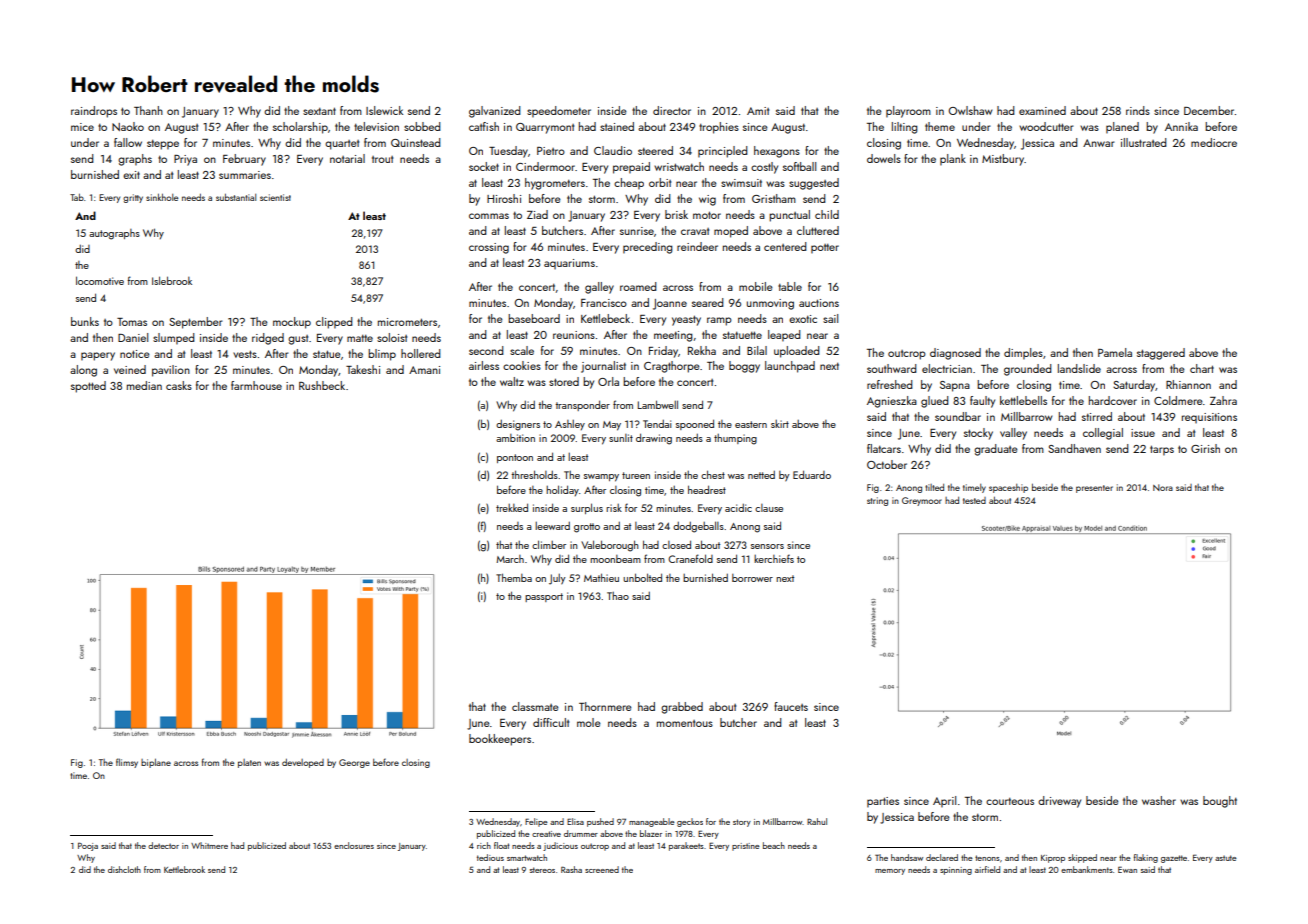 Image resolution: width=1308 pixels, height=924 pixels. Describe the element at coordinates (256, 385) in the screenshot. I see `farmhouse` at that location.
